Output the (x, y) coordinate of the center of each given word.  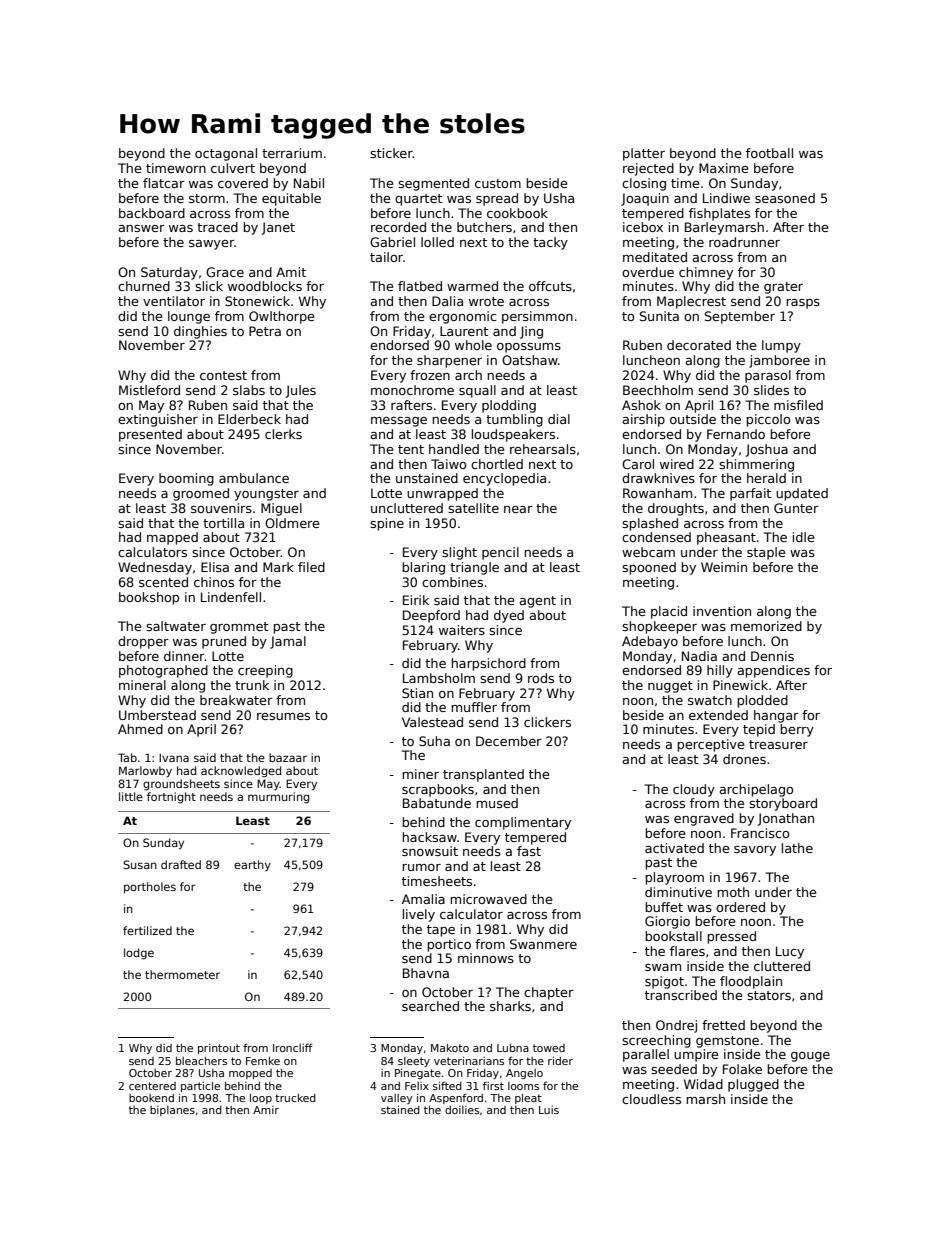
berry (797, 730)
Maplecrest (691, 302)
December (509, 741)
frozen (430, 375)
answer (141, 228)
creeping (265, 671)
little (131, 796)
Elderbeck (249, 419)
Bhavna (426, 973)
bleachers (201, 1061)
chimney (706, 273)
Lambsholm (439, 678)
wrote (486, 301)
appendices (773, 671)
